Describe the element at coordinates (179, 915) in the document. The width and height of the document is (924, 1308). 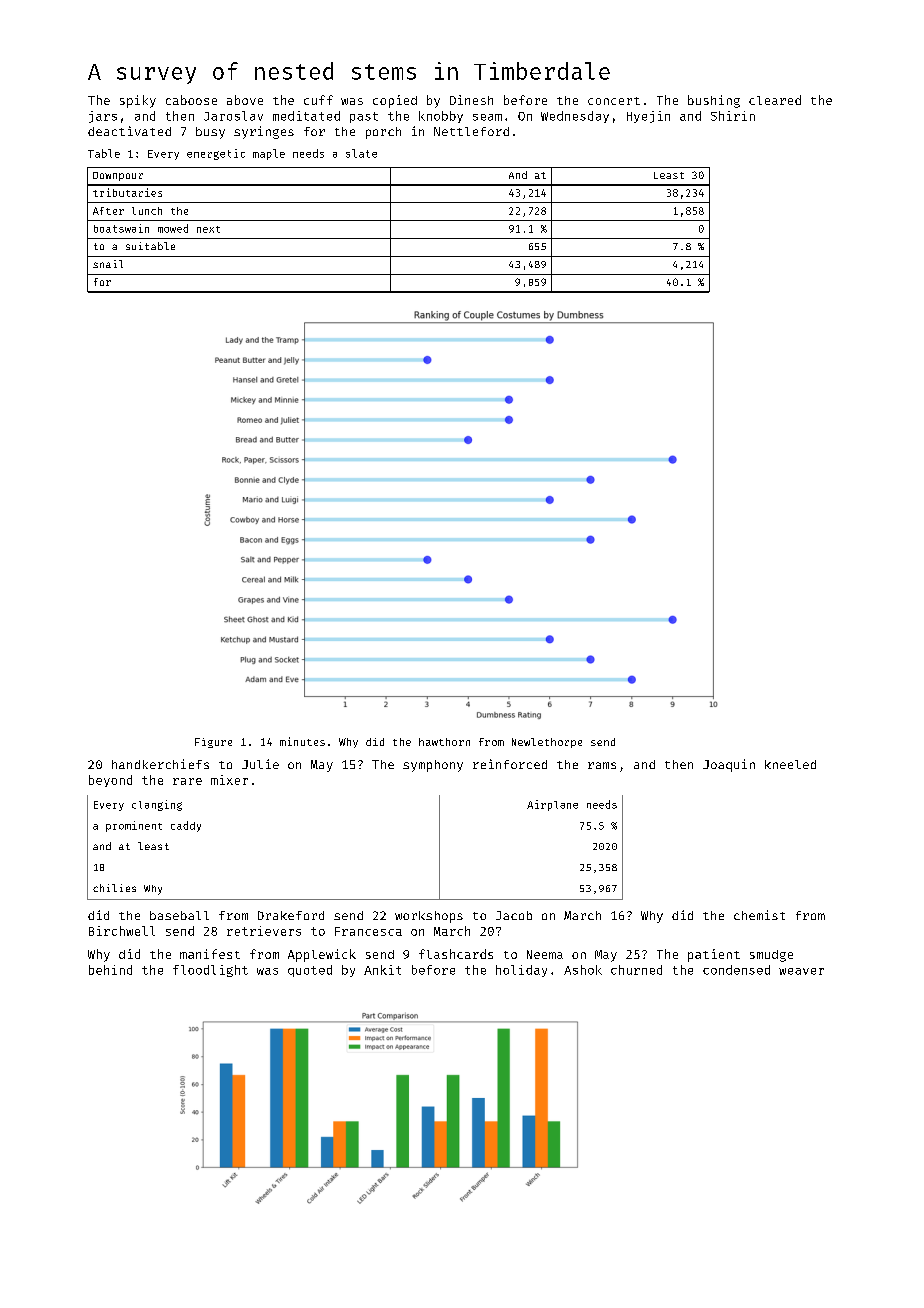
I see `baseball` at that location.
